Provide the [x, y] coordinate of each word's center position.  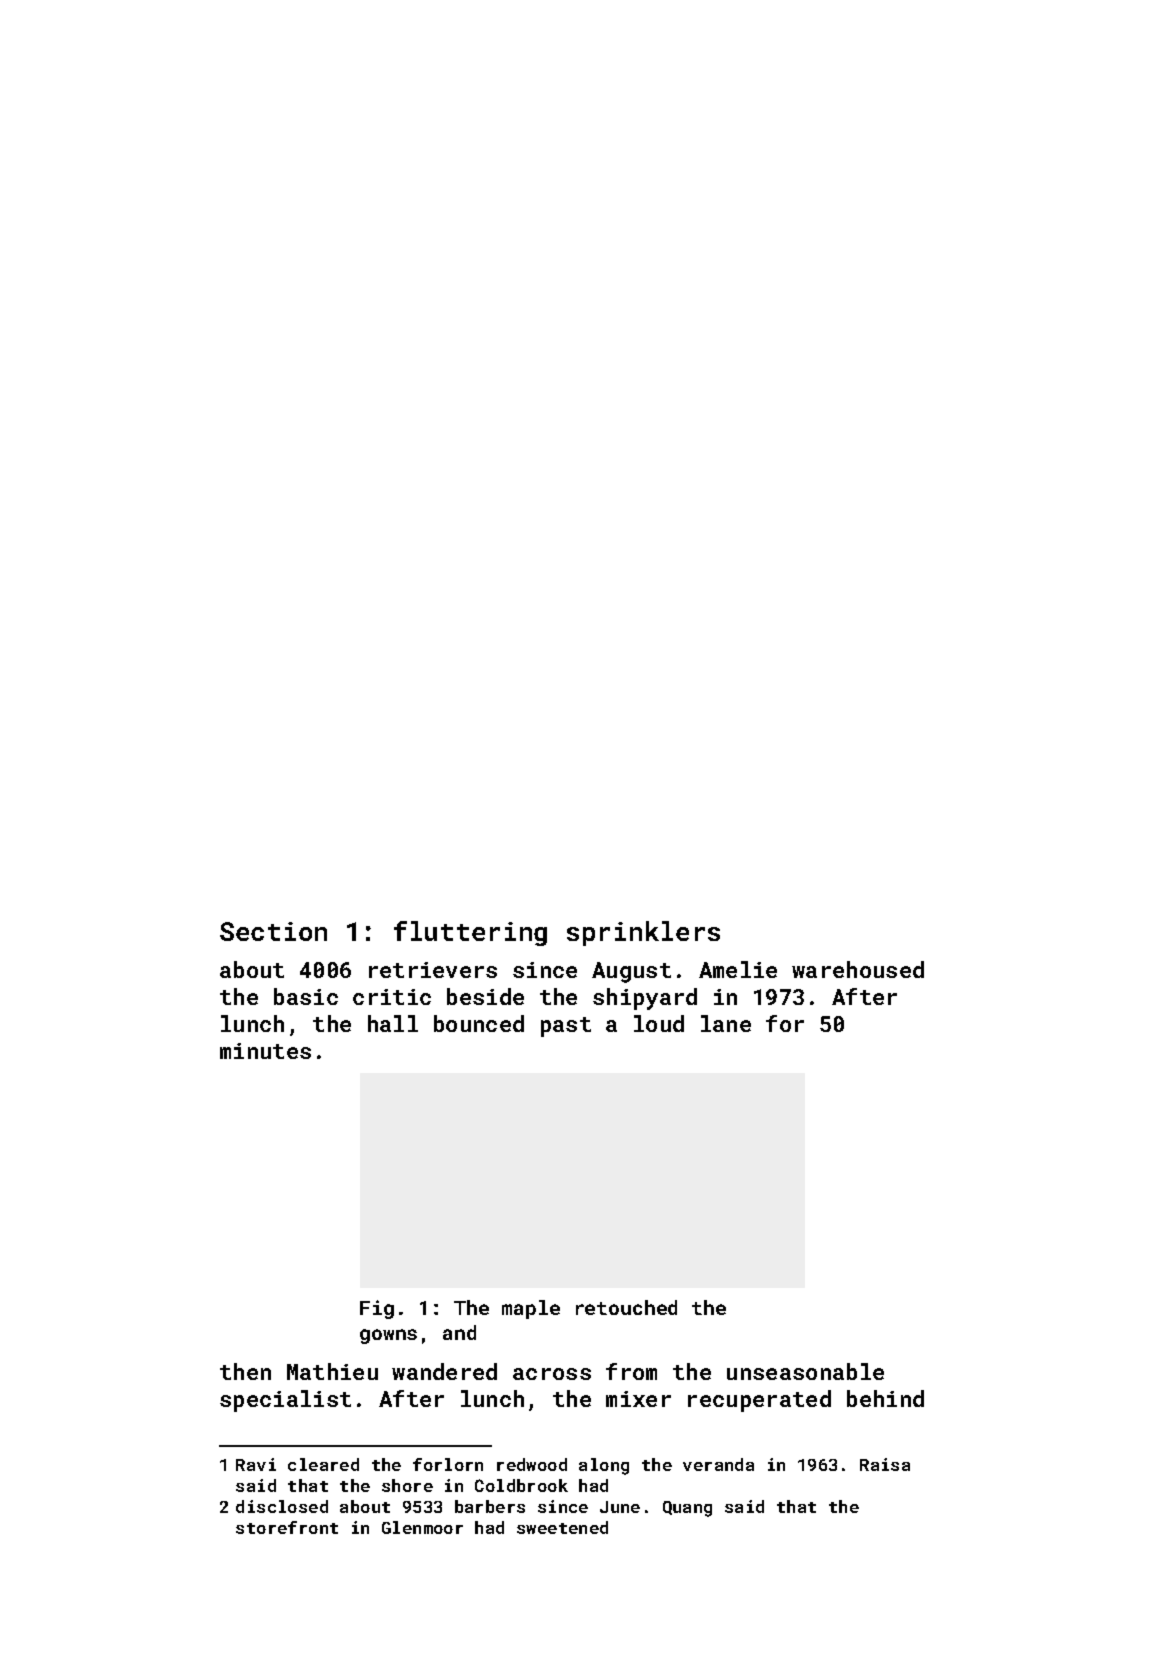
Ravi [256, 1464]
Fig [377, 1309]
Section [273, 931]
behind [885, 1398]
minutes [265, 1051]
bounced [479, 1023]
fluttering [470, 933]
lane [726, 1023]
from [631, 1371]
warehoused [858, 969]
